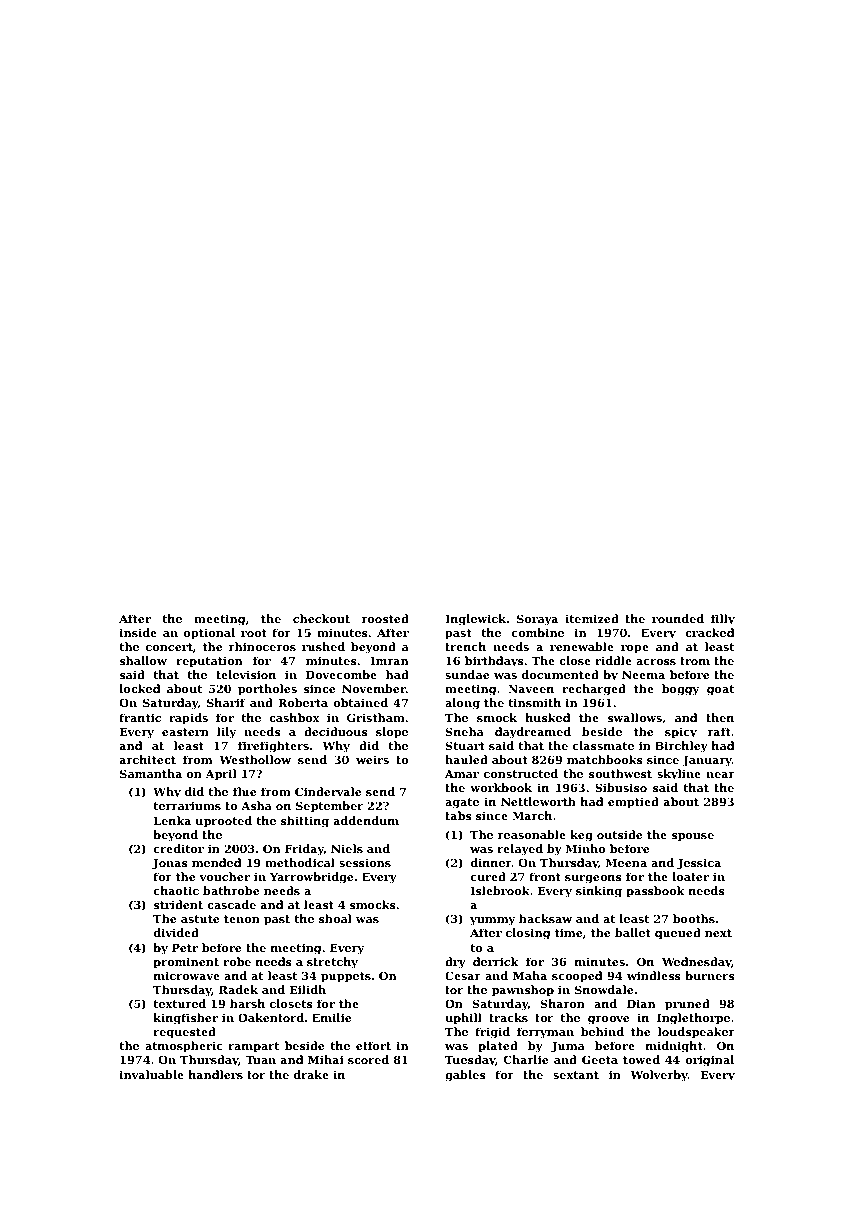 The height and width of the screenshot is (1212, 854). What do you see at coordinates (368, 1059) in the screenshot?
I see `scored` at bounding box center [368, 1059].
